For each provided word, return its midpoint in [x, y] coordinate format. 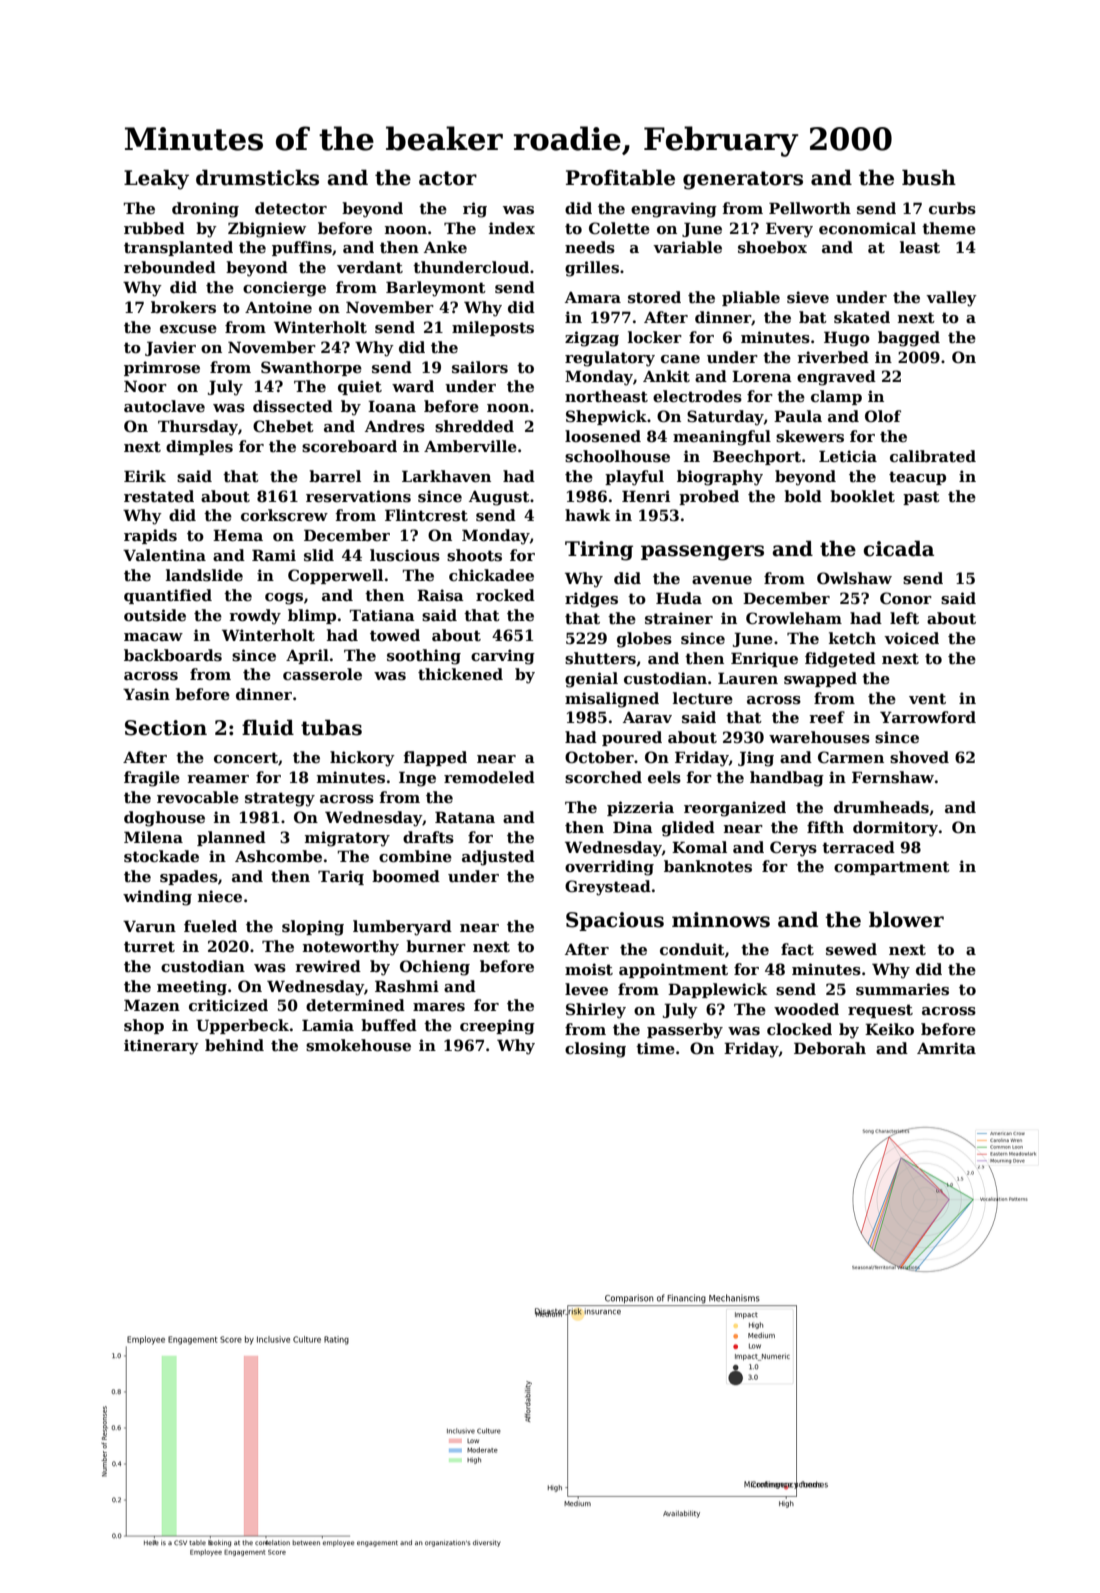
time [655, 1048]
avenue [722, 580]
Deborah [830, 1048]
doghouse [164, 819]
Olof [883, 416]
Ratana [465, 817]
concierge [284, 289]
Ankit [666, 376]
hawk [588, 515]
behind [234, 1045]
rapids [150, 536]
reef [827, 717]
